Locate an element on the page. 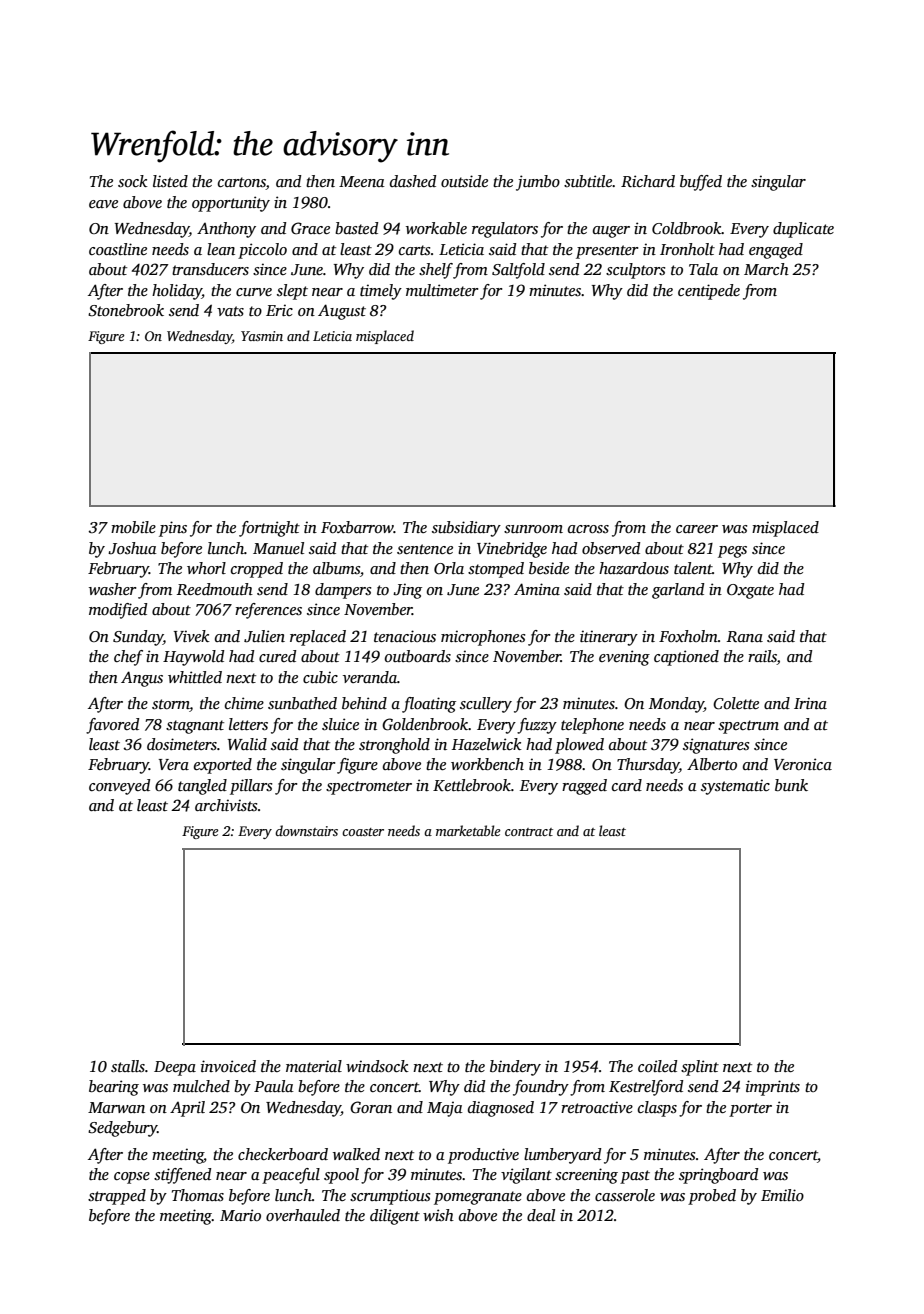 The image size is (924, 1314). modified is located at coordinates (118, 611).
